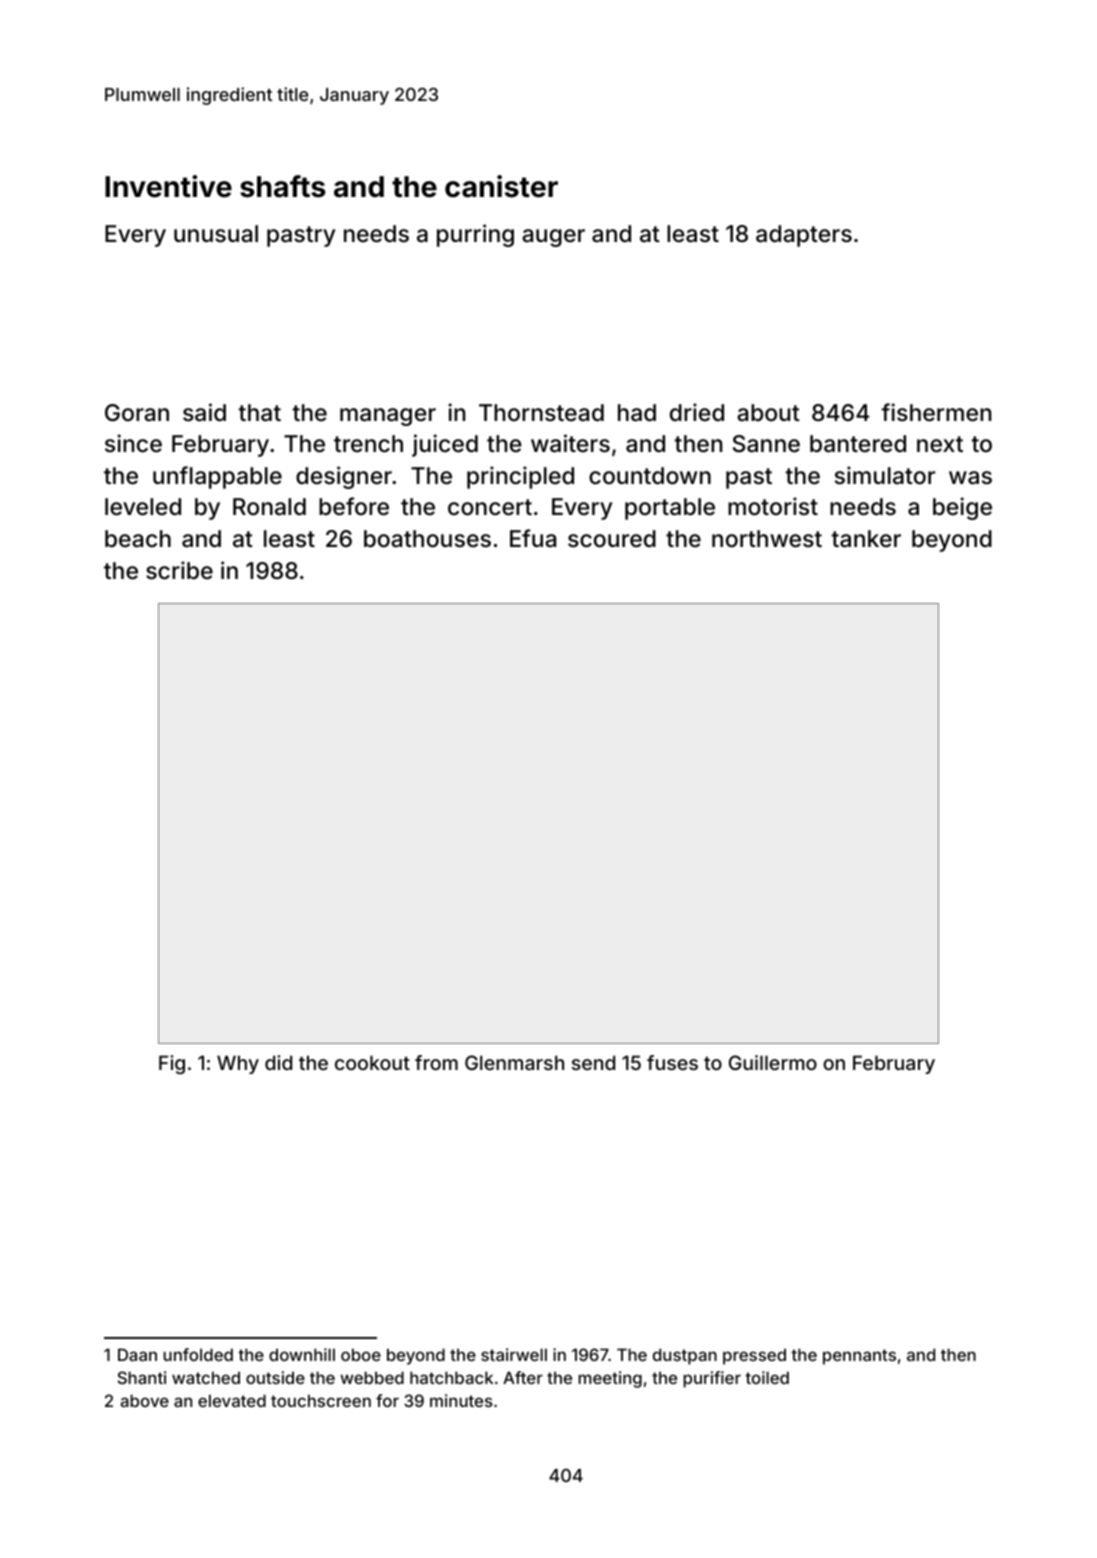 The image size is (1097, 1558). What do you see at coordinates (179, 570) in the screenshot?
I see `scribe` at bounding box center [179, 570].
